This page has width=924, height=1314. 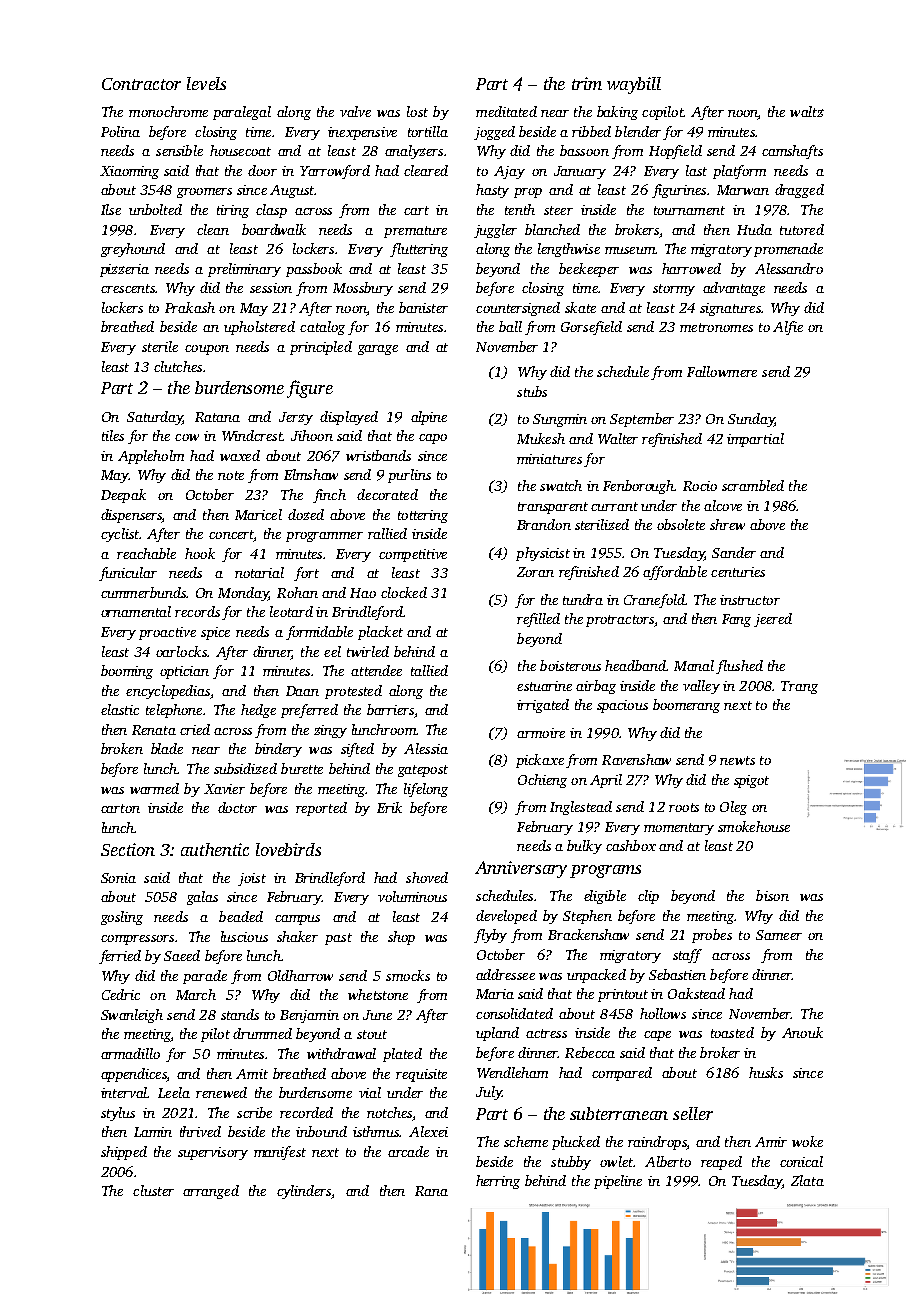 What do you see at coordinates (788, 328) in the page?
I see `Alfie` at bounding box center [788, 328].
